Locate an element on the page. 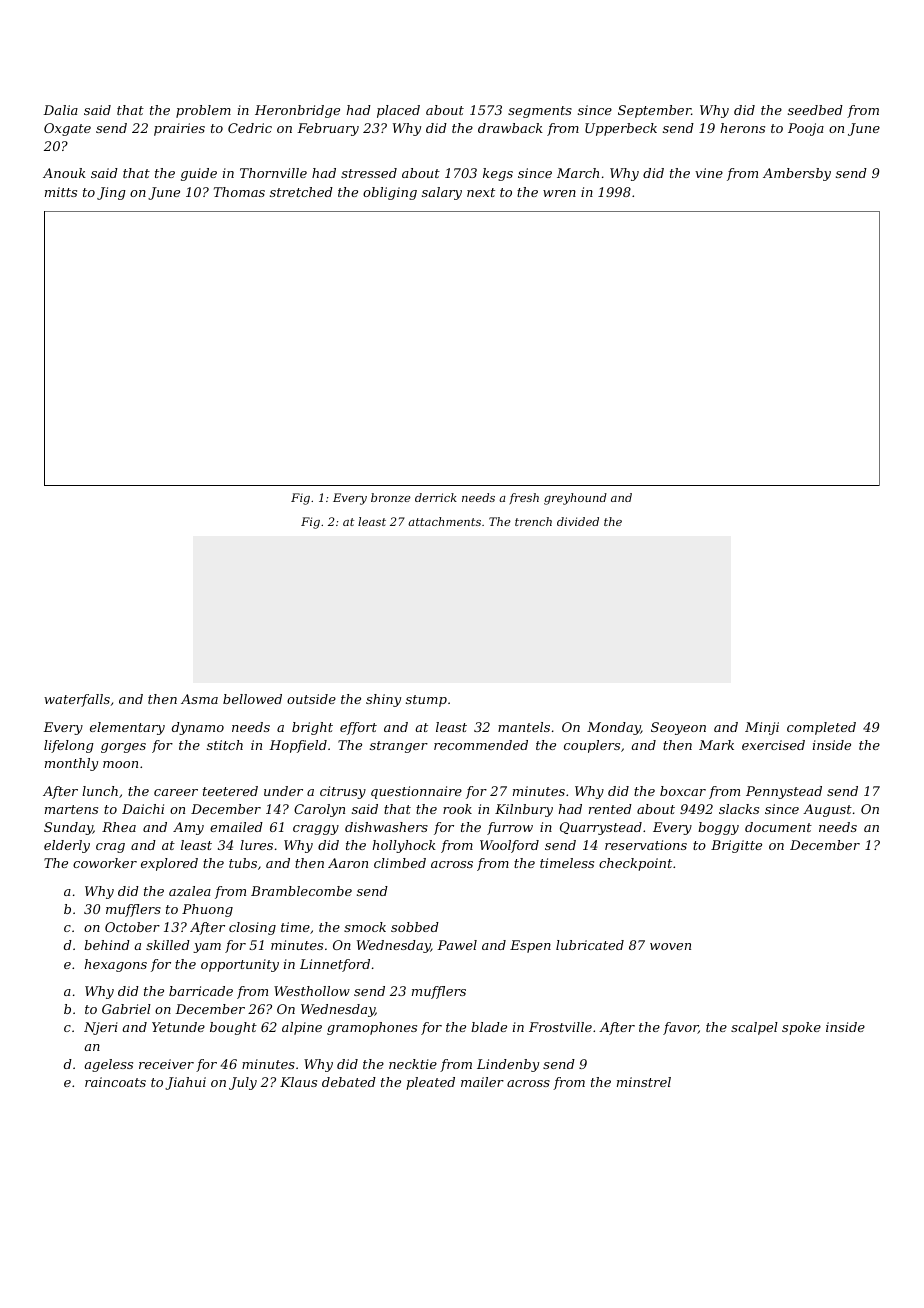 The height and width of the document is (1308, 924). bronze is located at coordinates (391, 497).
